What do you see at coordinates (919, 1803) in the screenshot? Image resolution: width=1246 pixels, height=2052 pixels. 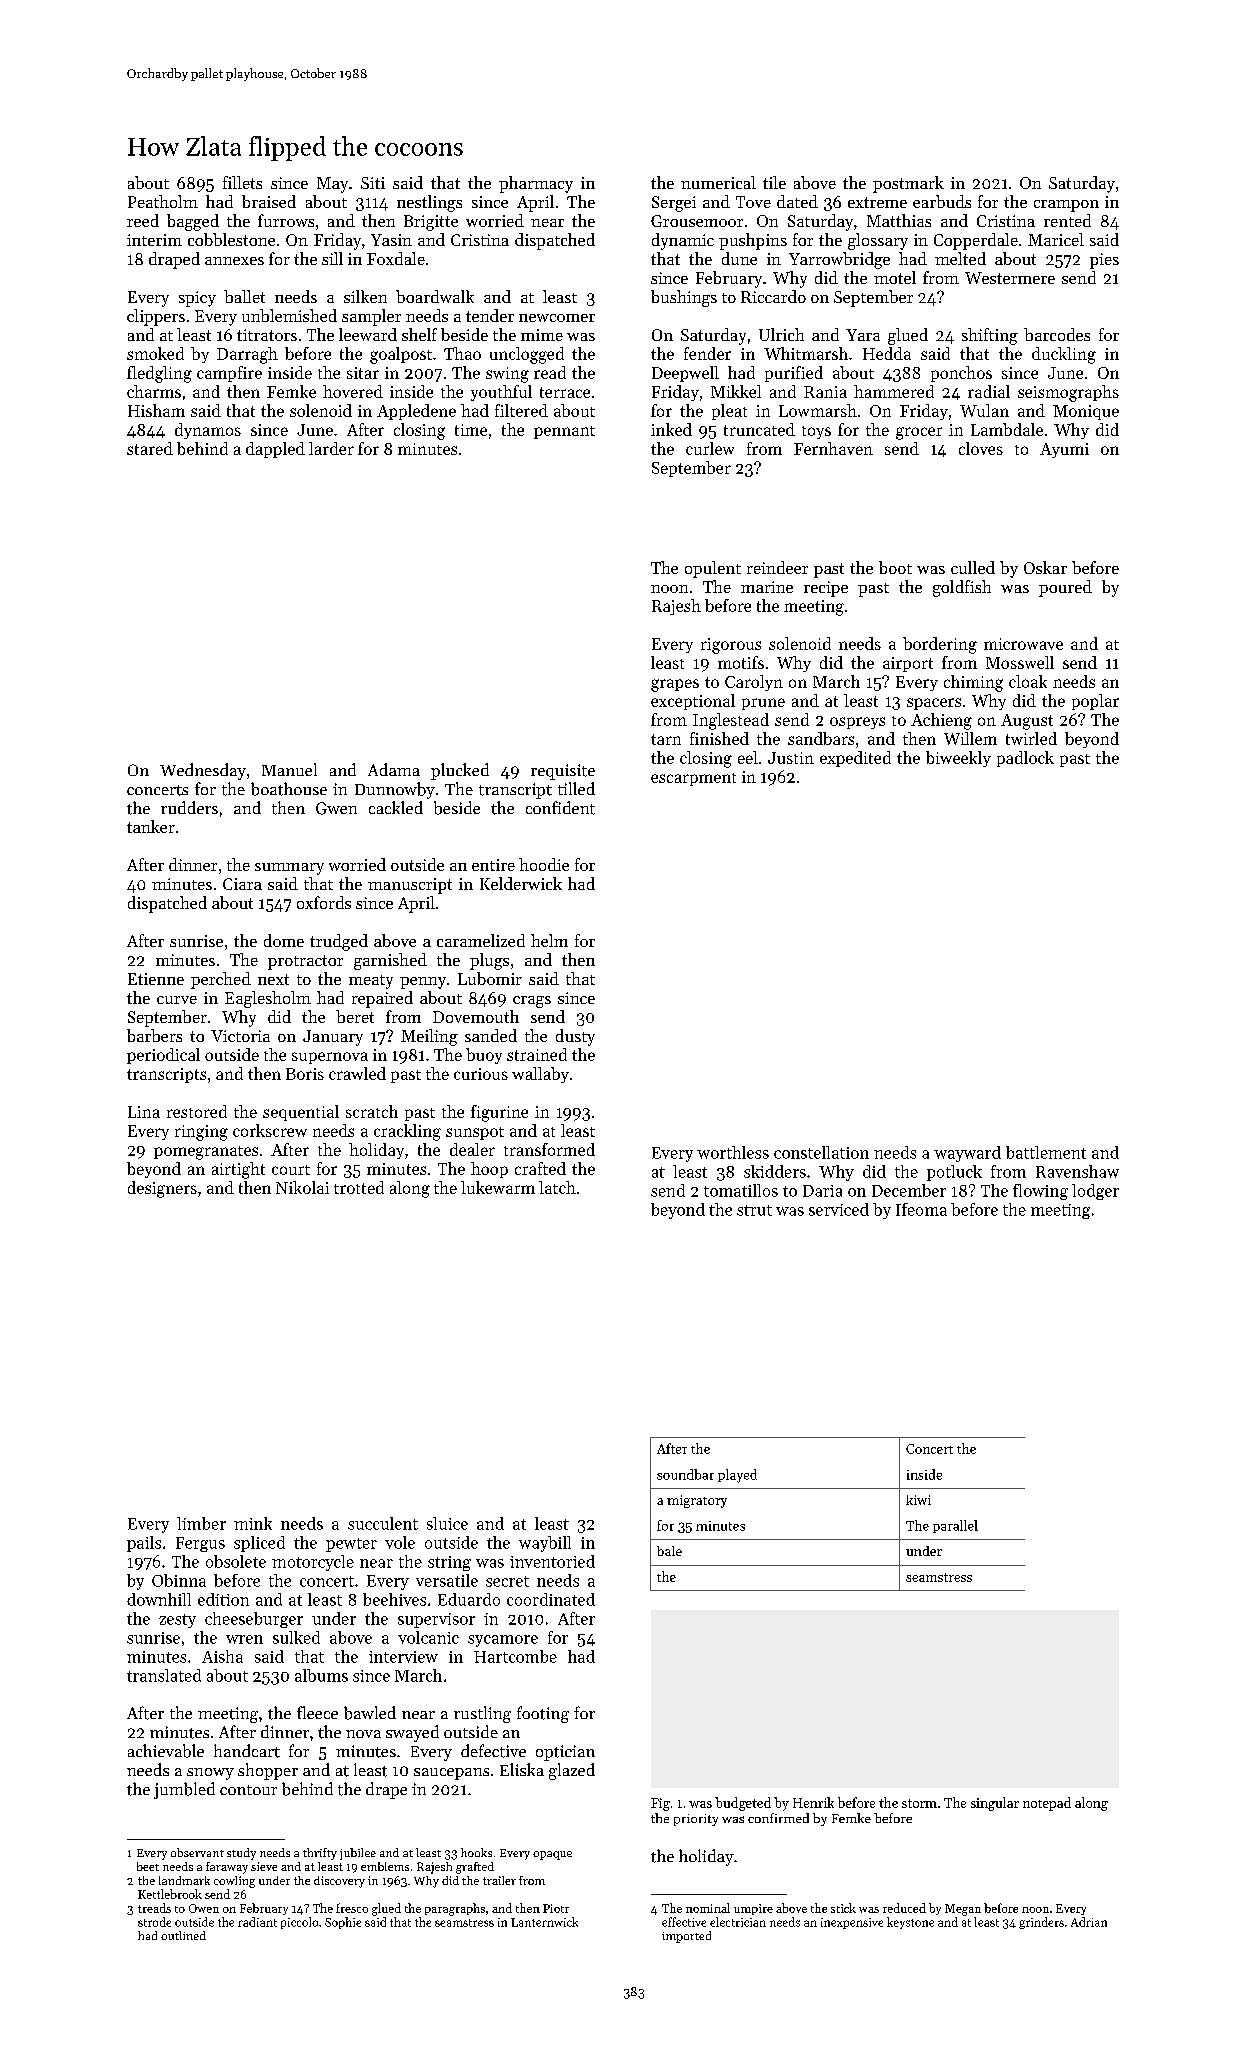 I see `storm` at bounding box center [919, 1803].
